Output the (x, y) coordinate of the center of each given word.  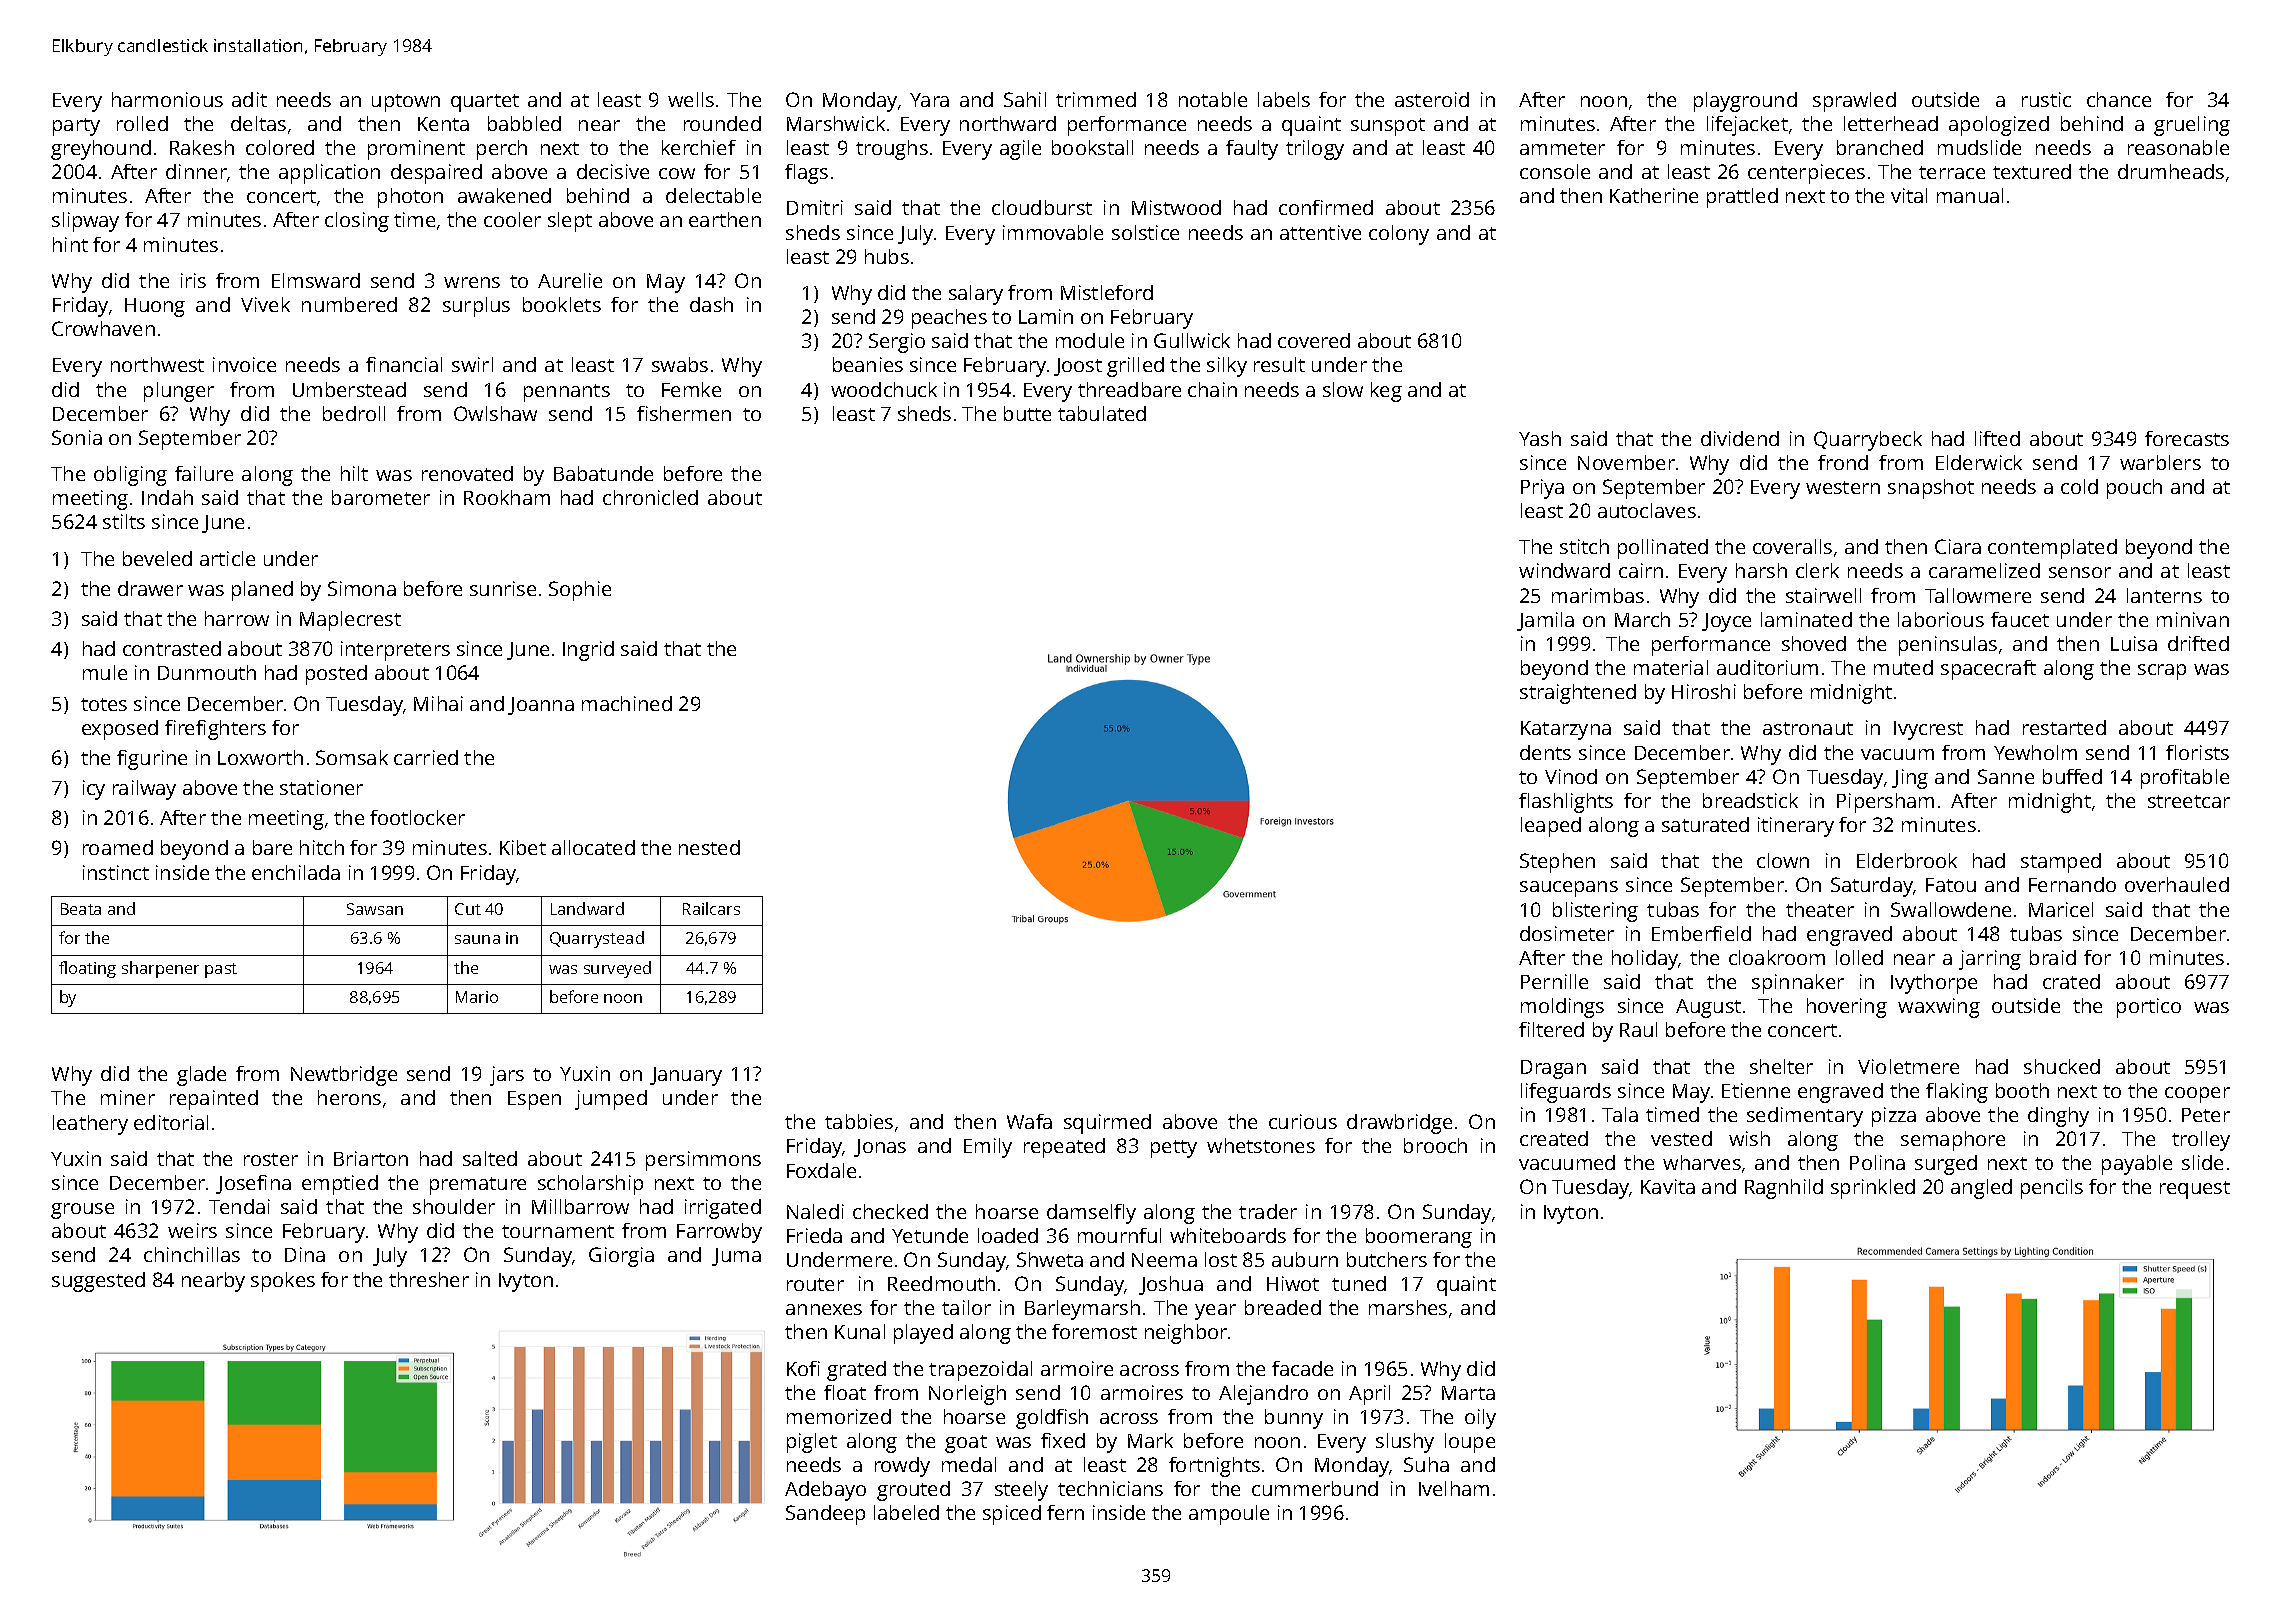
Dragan (1553, 1069)
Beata (81, 909)
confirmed (1326, 207)
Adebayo (825, 1491)
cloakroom (1777, 957)
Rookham (507, 497)
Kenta (443, 124)
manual (1970, 195)
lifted (1997, 438)
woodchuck (884, 389)
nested (709, 847)
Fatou (1951, 885)
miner (128, 1097)
